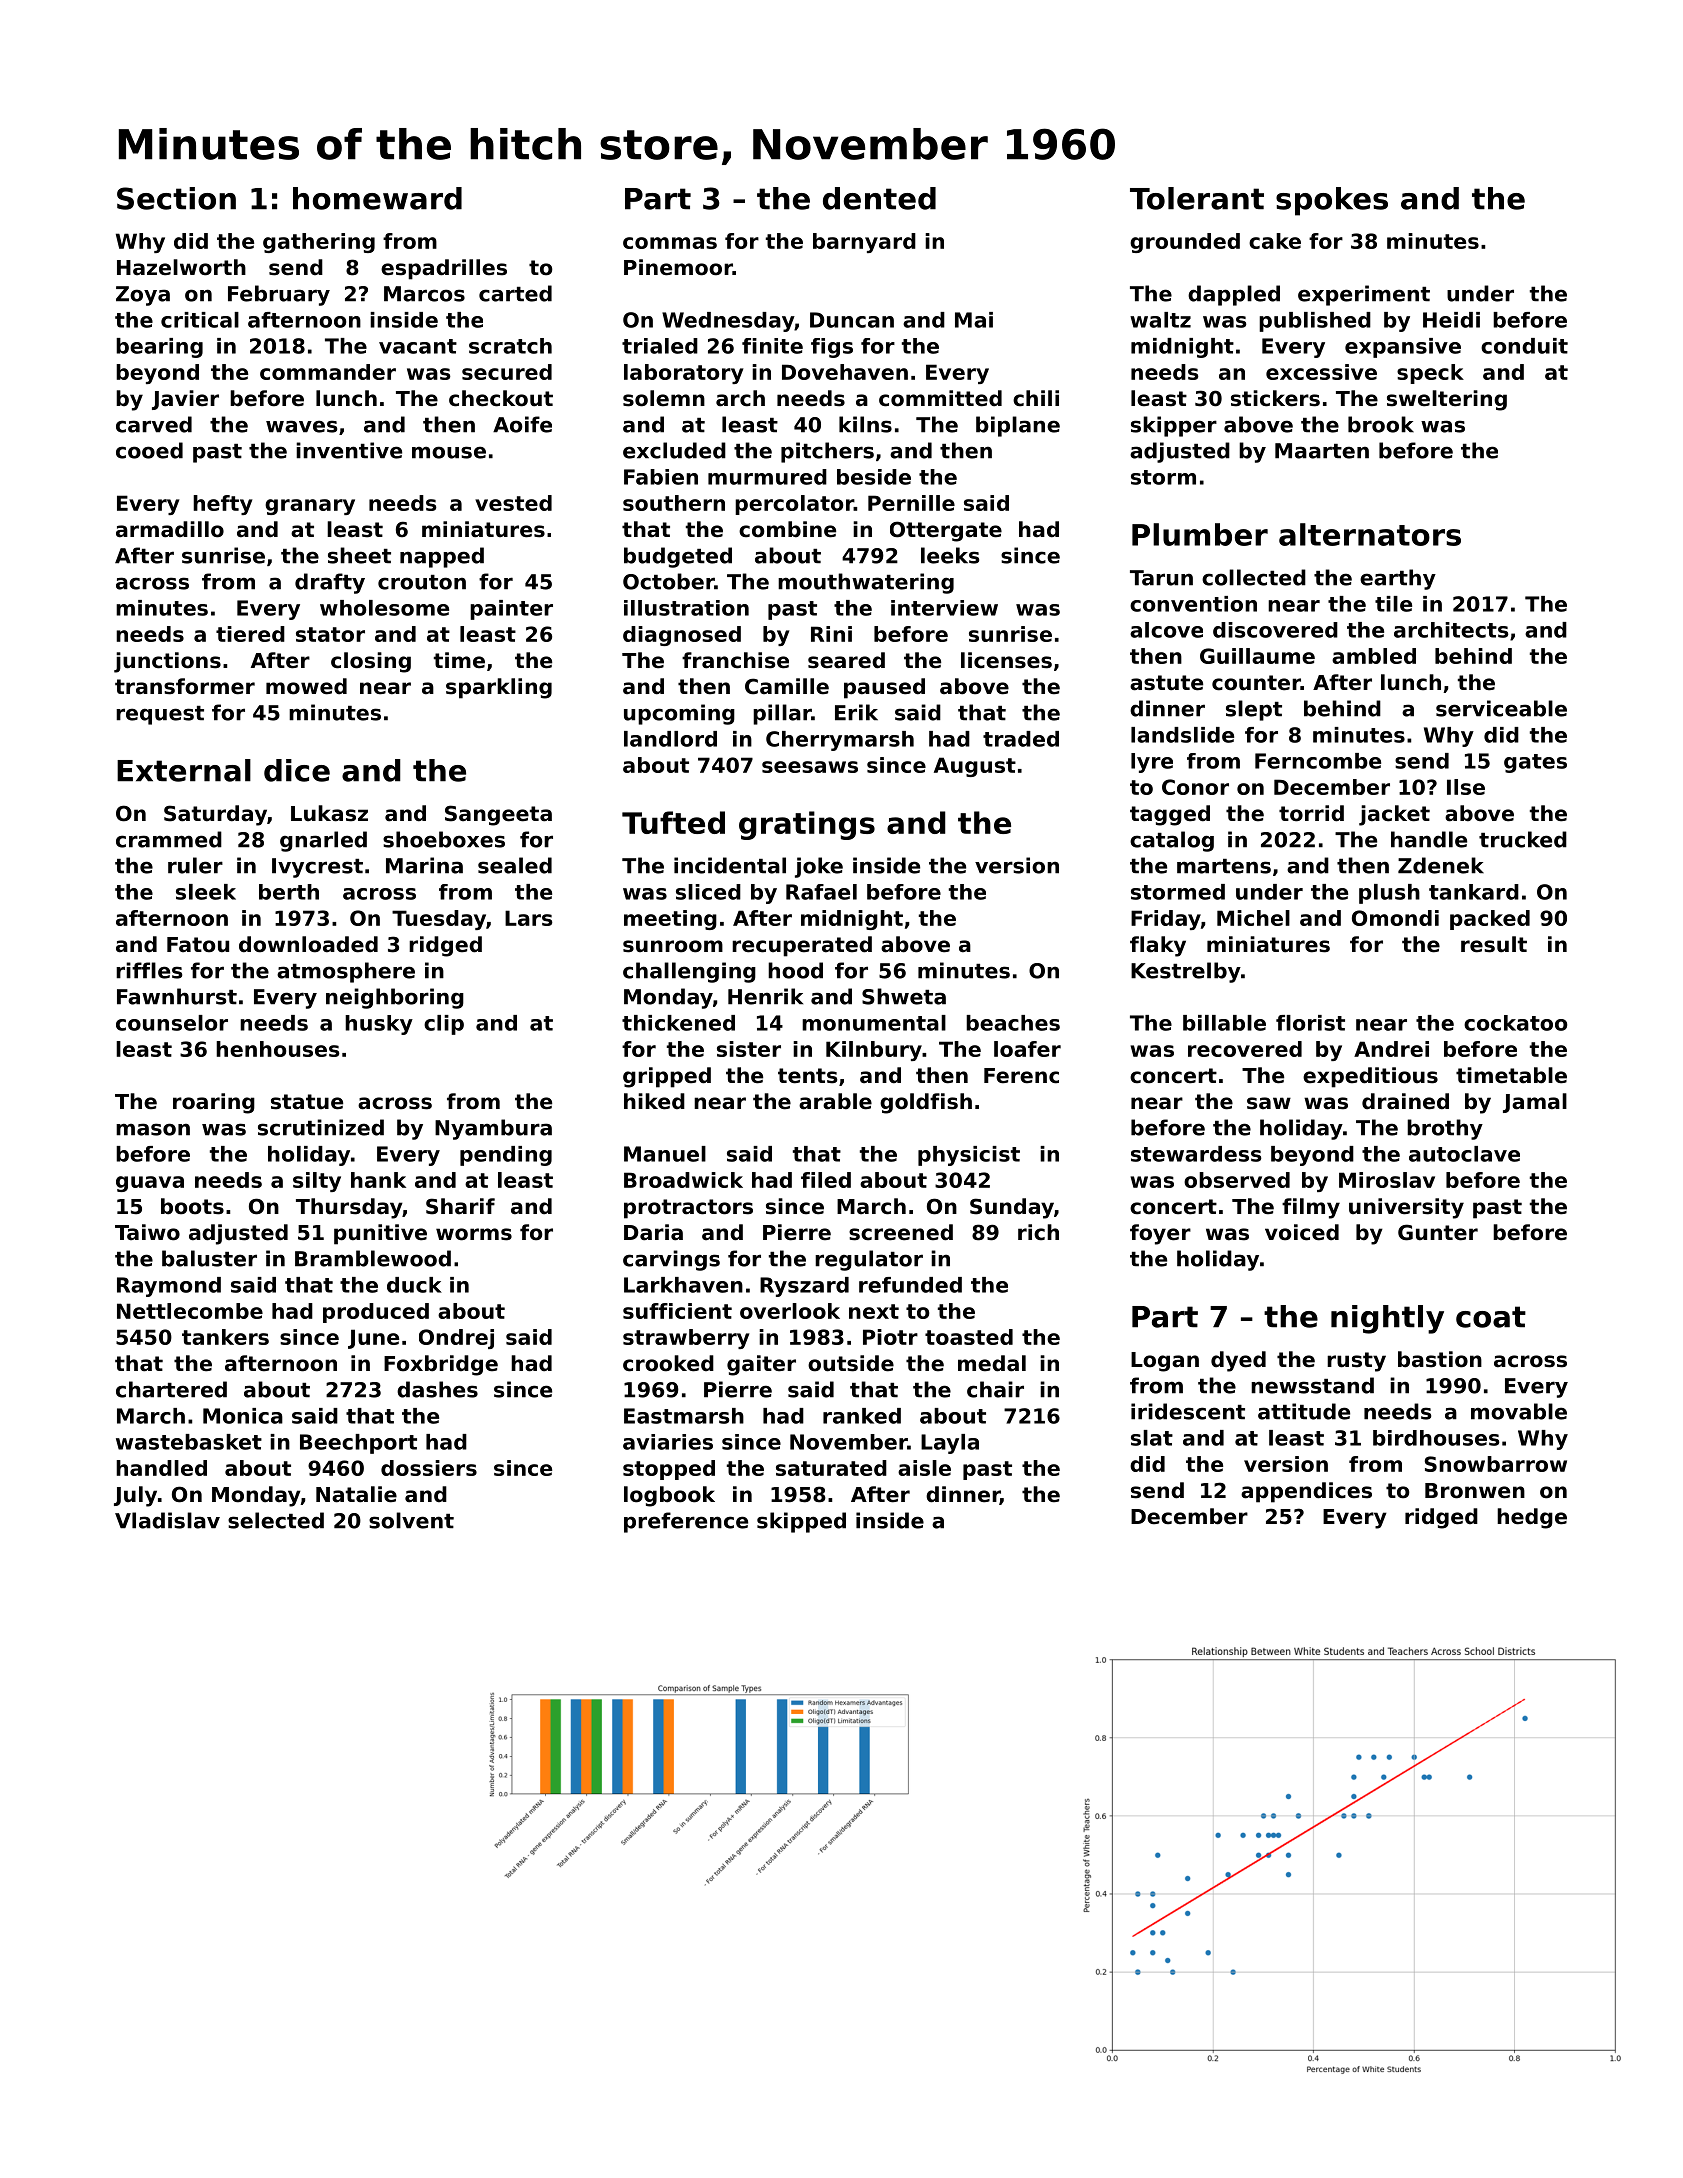  Describe the element at coordinates (1535, 763) in the page. I see `gates` at that location.
